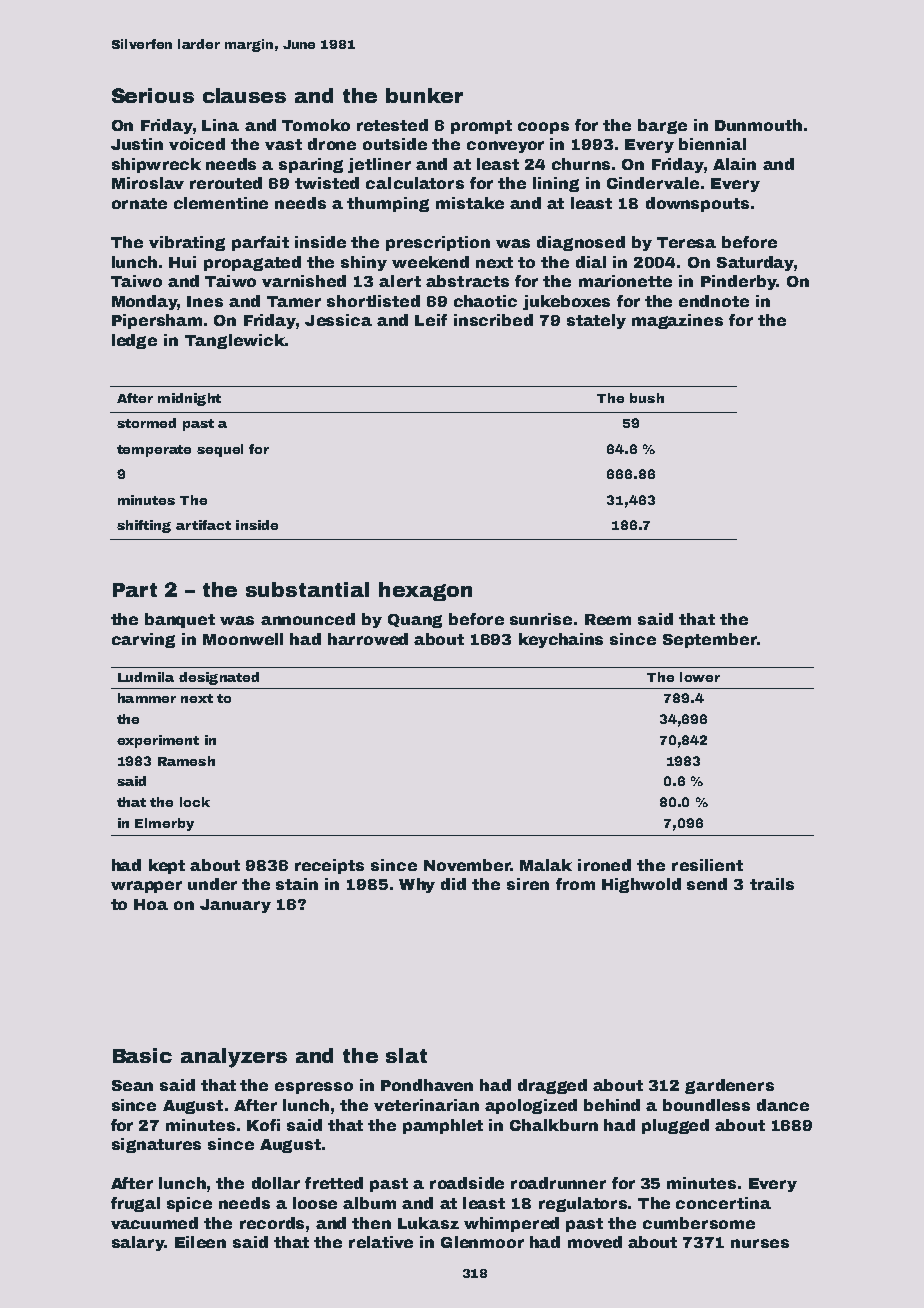 Image resolution: width=924 pixels, height=1308 pixels. Describe the element at coordinates (543, 128) in the document. I see `coops` at that location.
